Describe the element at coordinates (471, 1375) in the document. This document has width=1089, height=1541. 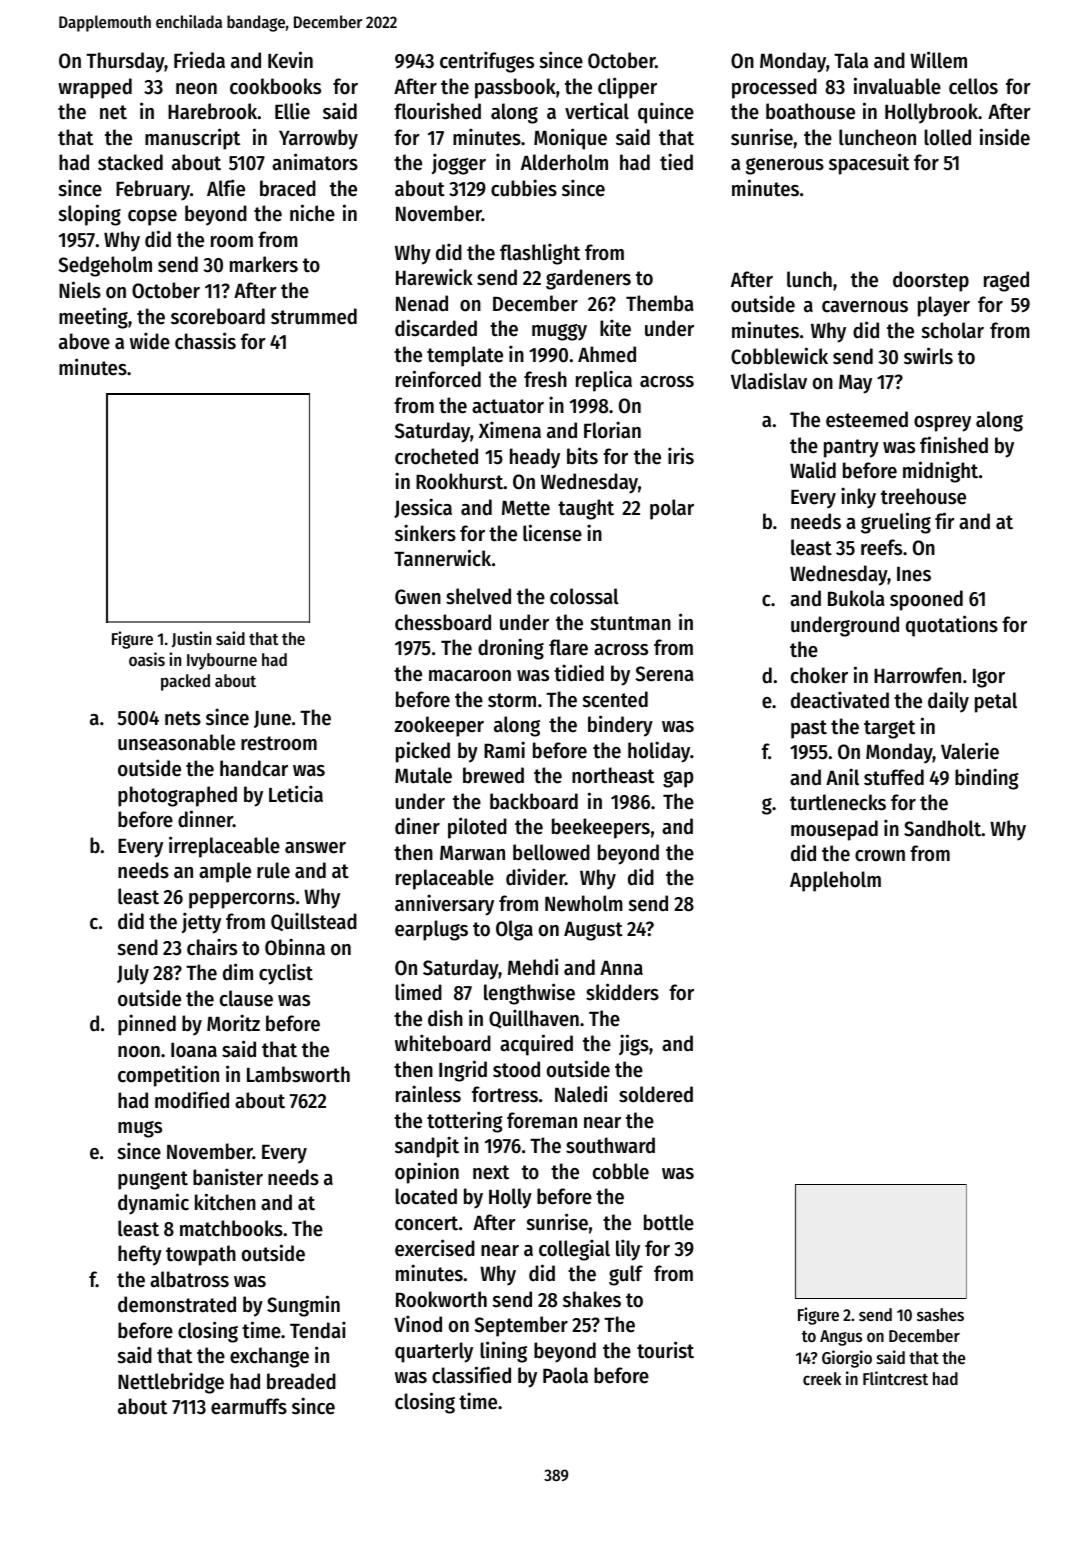
I see `classified` at that location.
